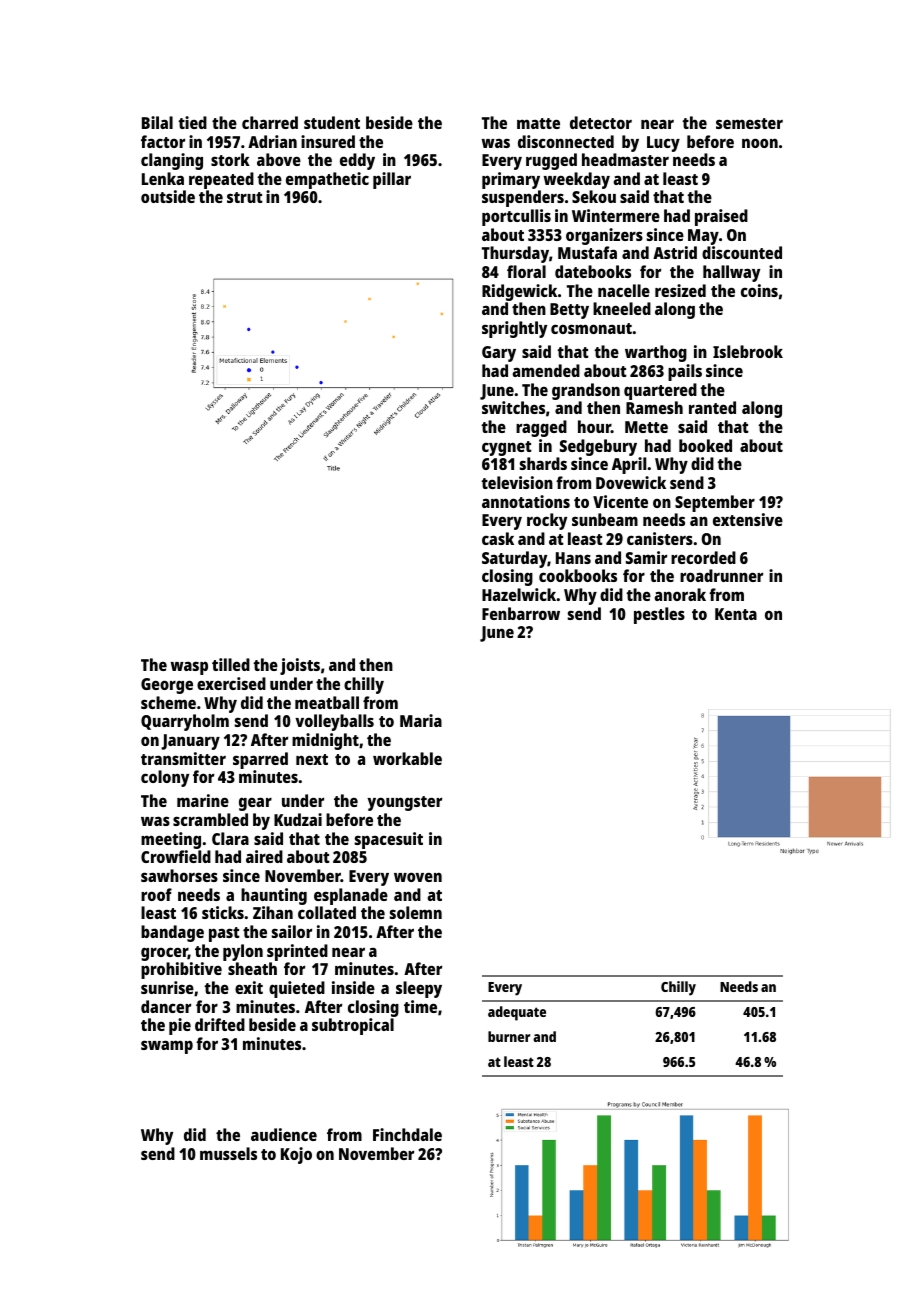 This page has width=924, height=1311. What do you see at coordinates (228, 1153) in the page?
I see `mussels` at bounding box center [228, 1153].
